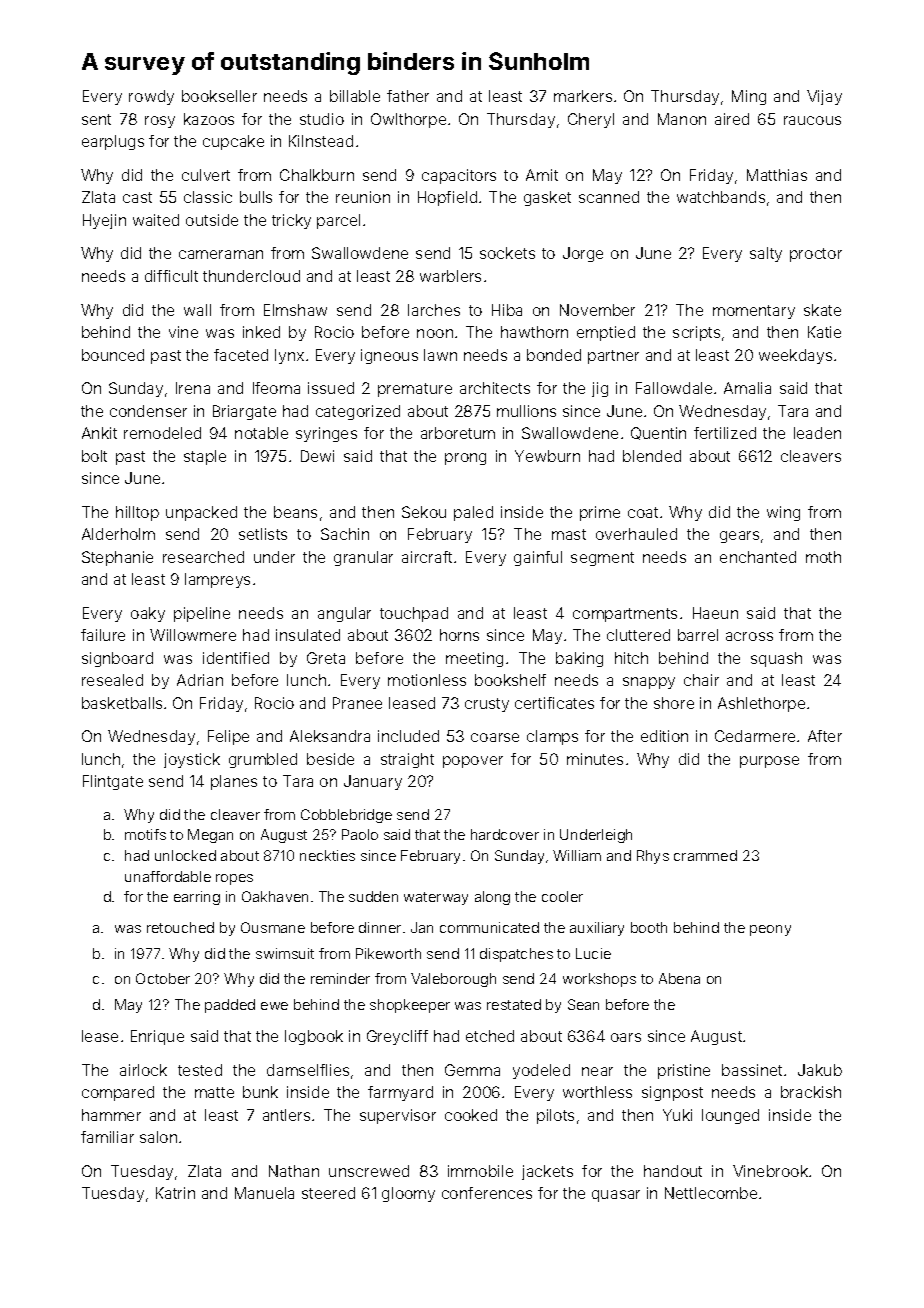 The height and width of the document is (1308, 924). Describe the element at coordinates (355, 96) in the document. I see `billable` at that location.
